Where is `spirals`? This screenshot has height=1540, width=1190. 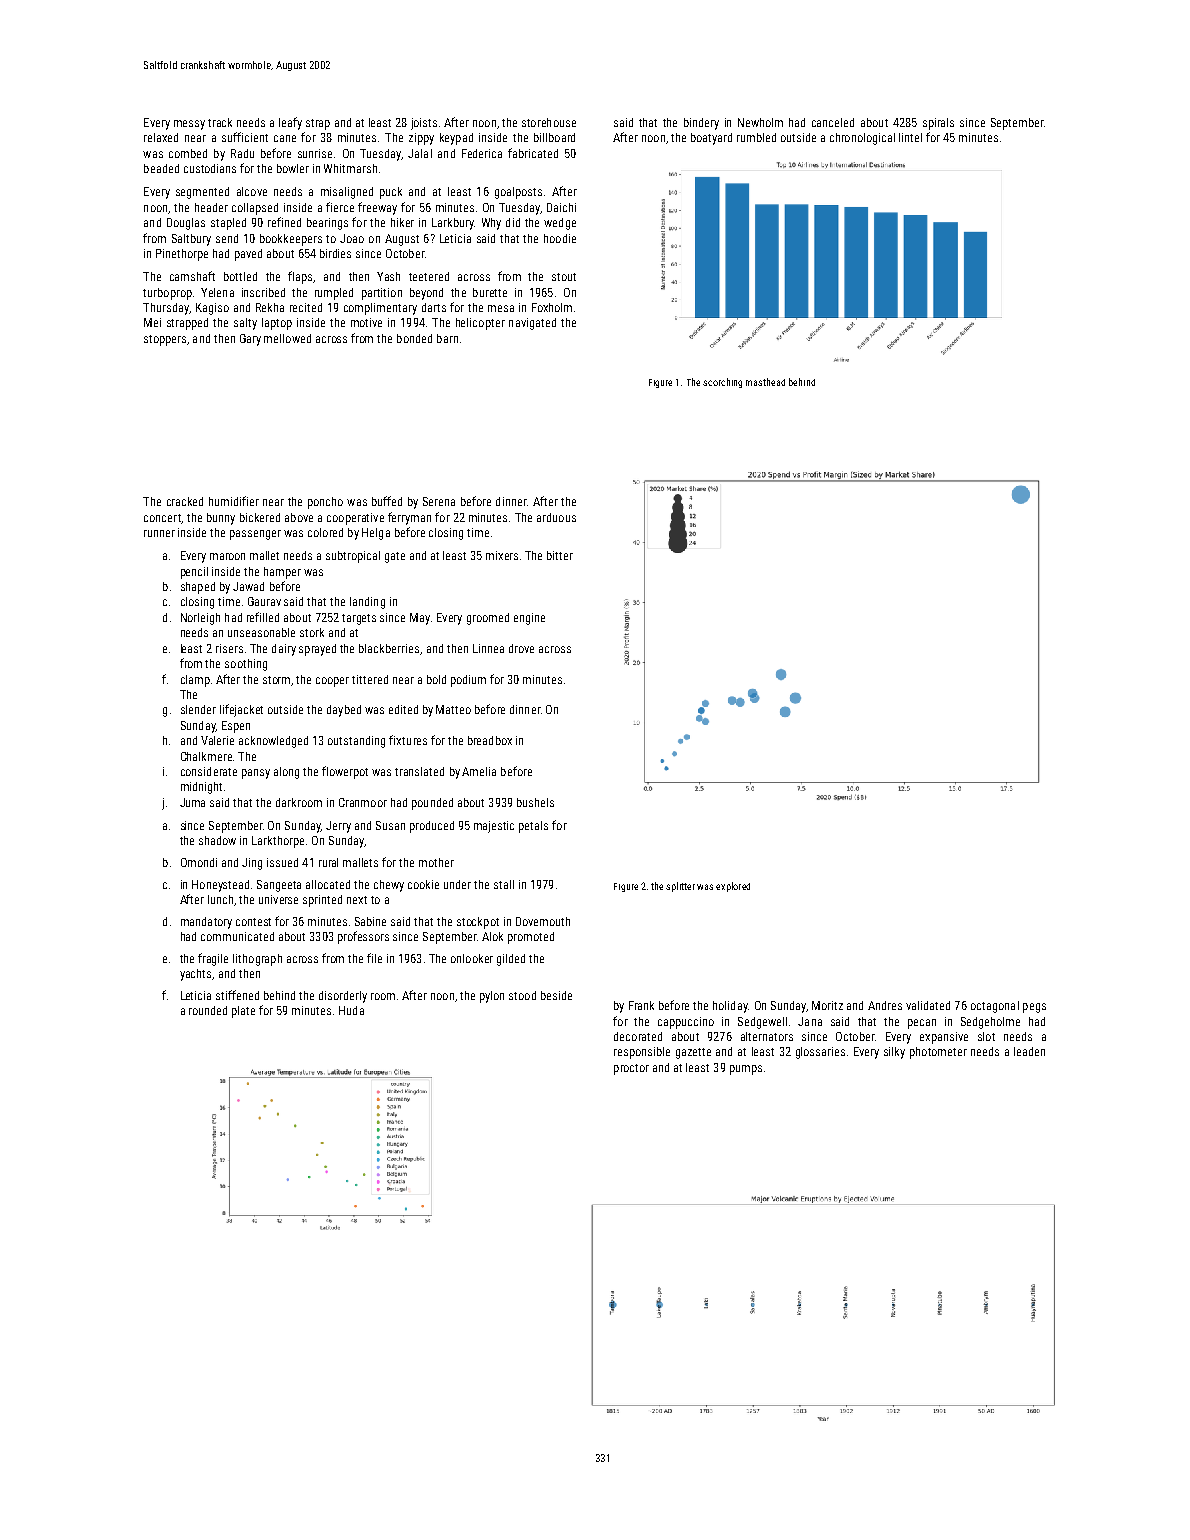
spirals is located at coordinates (938, 124).
